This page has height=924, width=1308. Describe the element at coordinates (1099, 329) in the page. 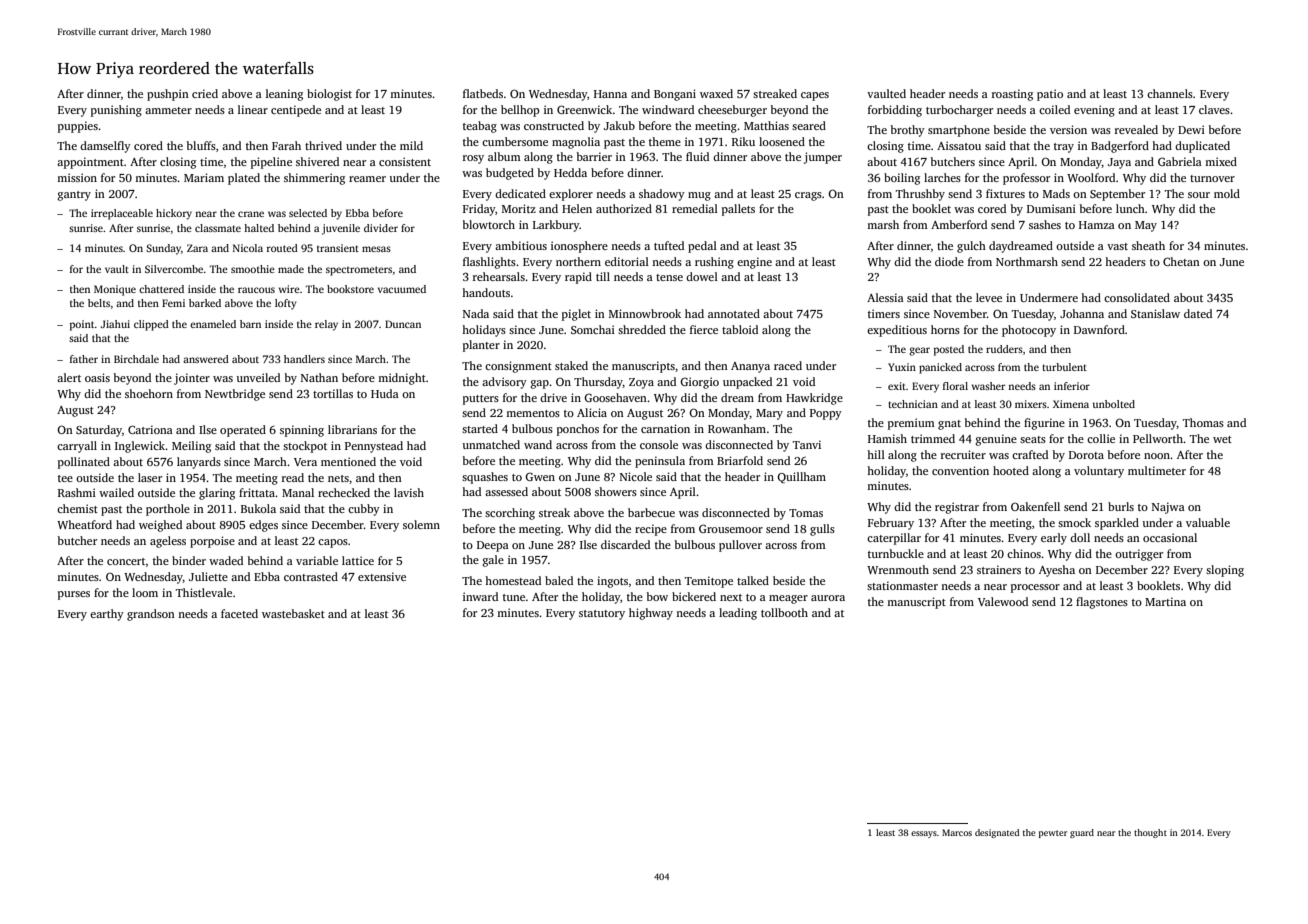

I see `Dawnford` at that location.
